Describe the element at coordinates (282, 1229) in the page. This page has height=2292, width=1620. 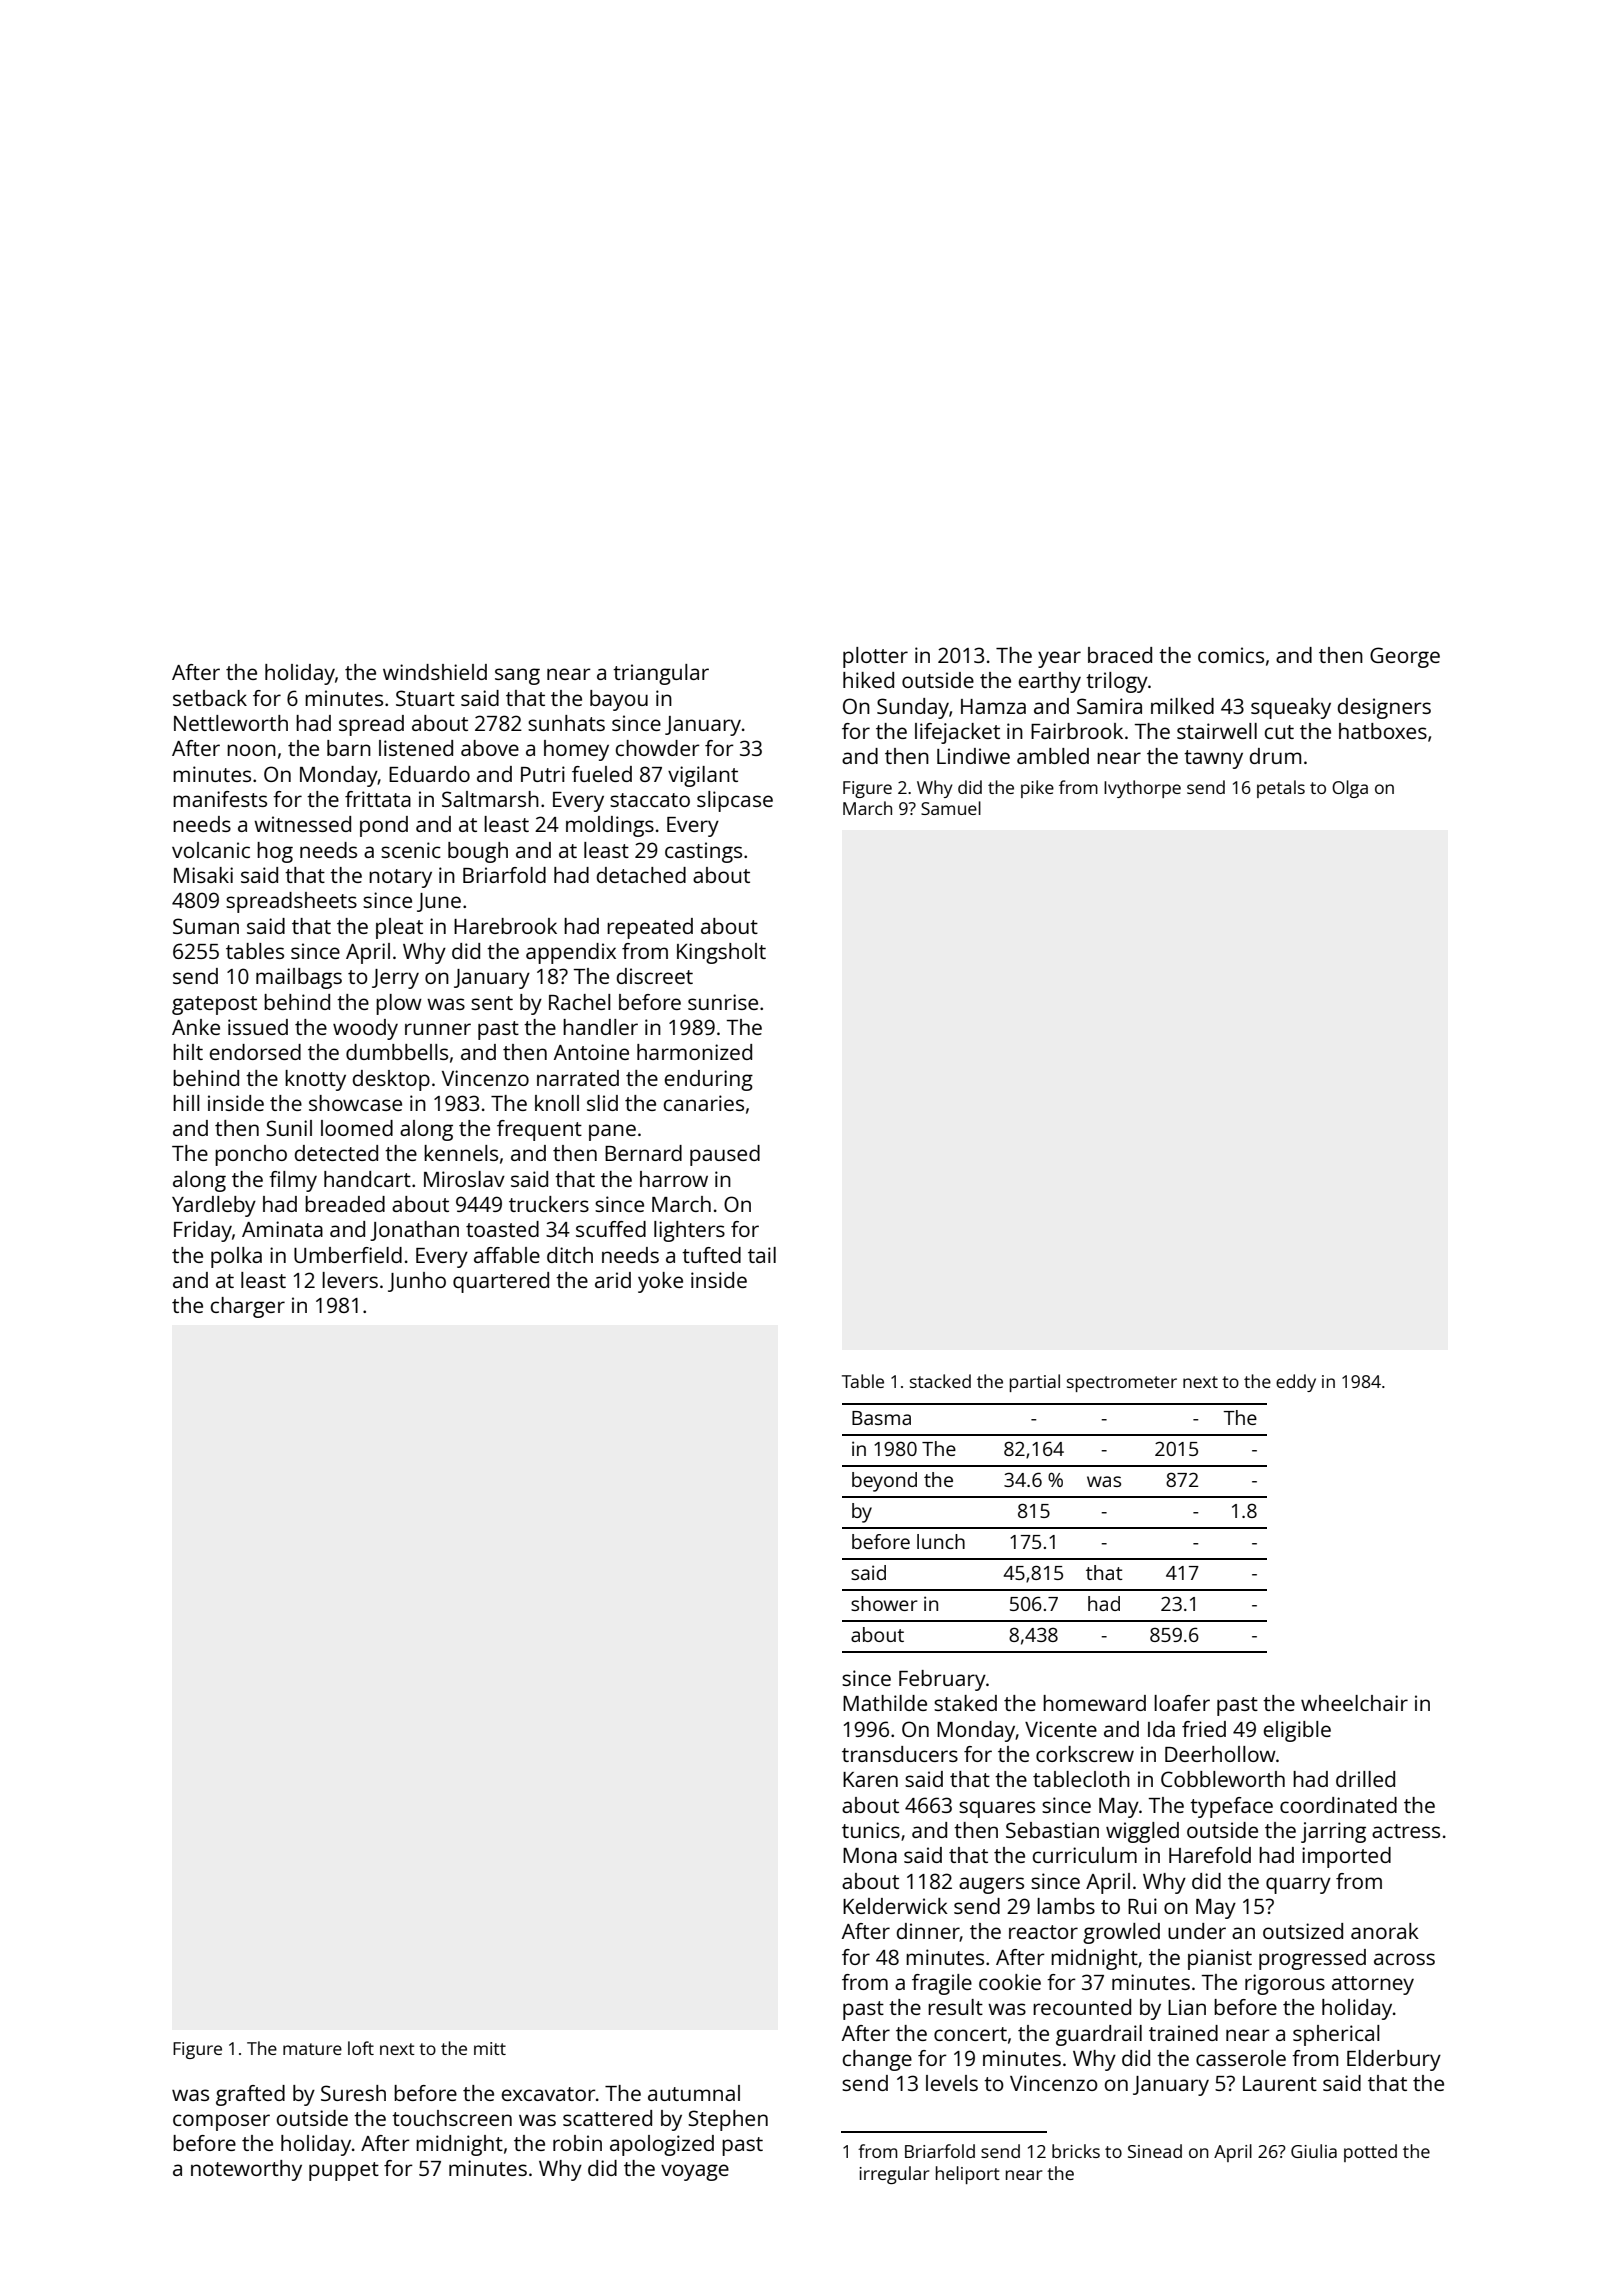
I see `Aminata` at that location.
